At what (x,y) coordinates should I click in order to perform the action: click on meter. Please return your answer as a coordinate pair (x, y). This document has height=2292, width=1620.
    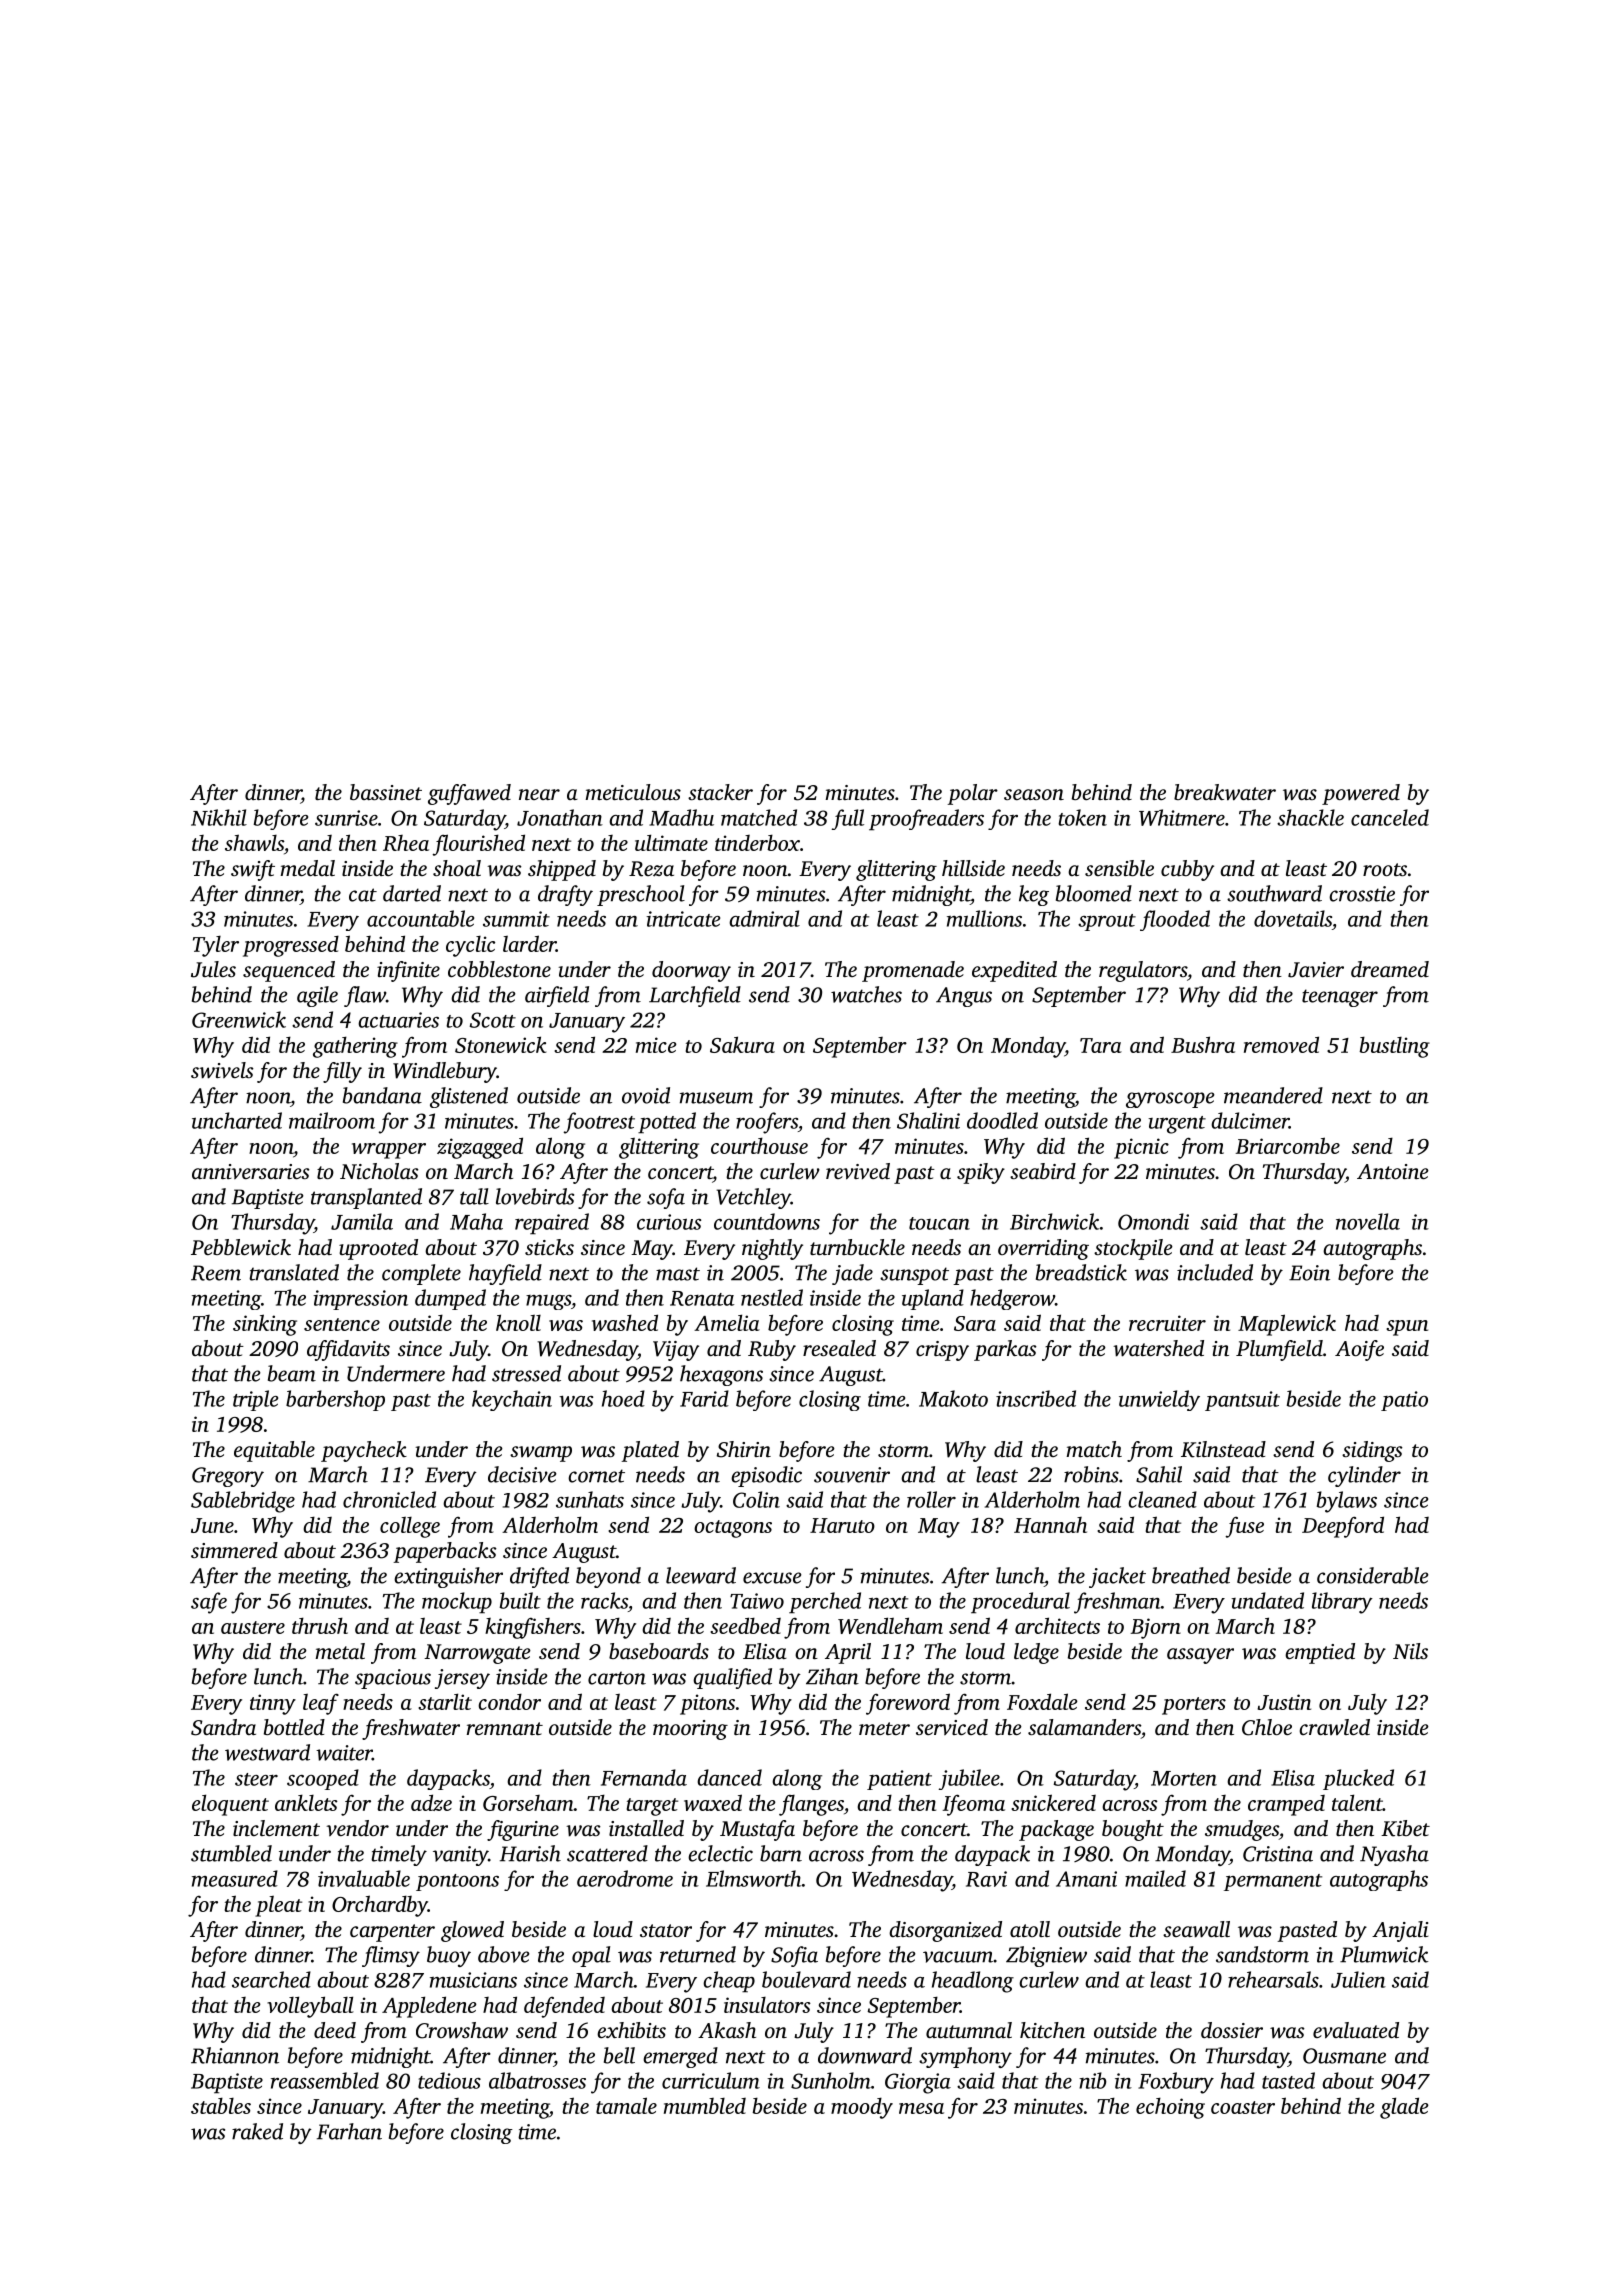
    Looking at the image, I should click on (884, 1728).
